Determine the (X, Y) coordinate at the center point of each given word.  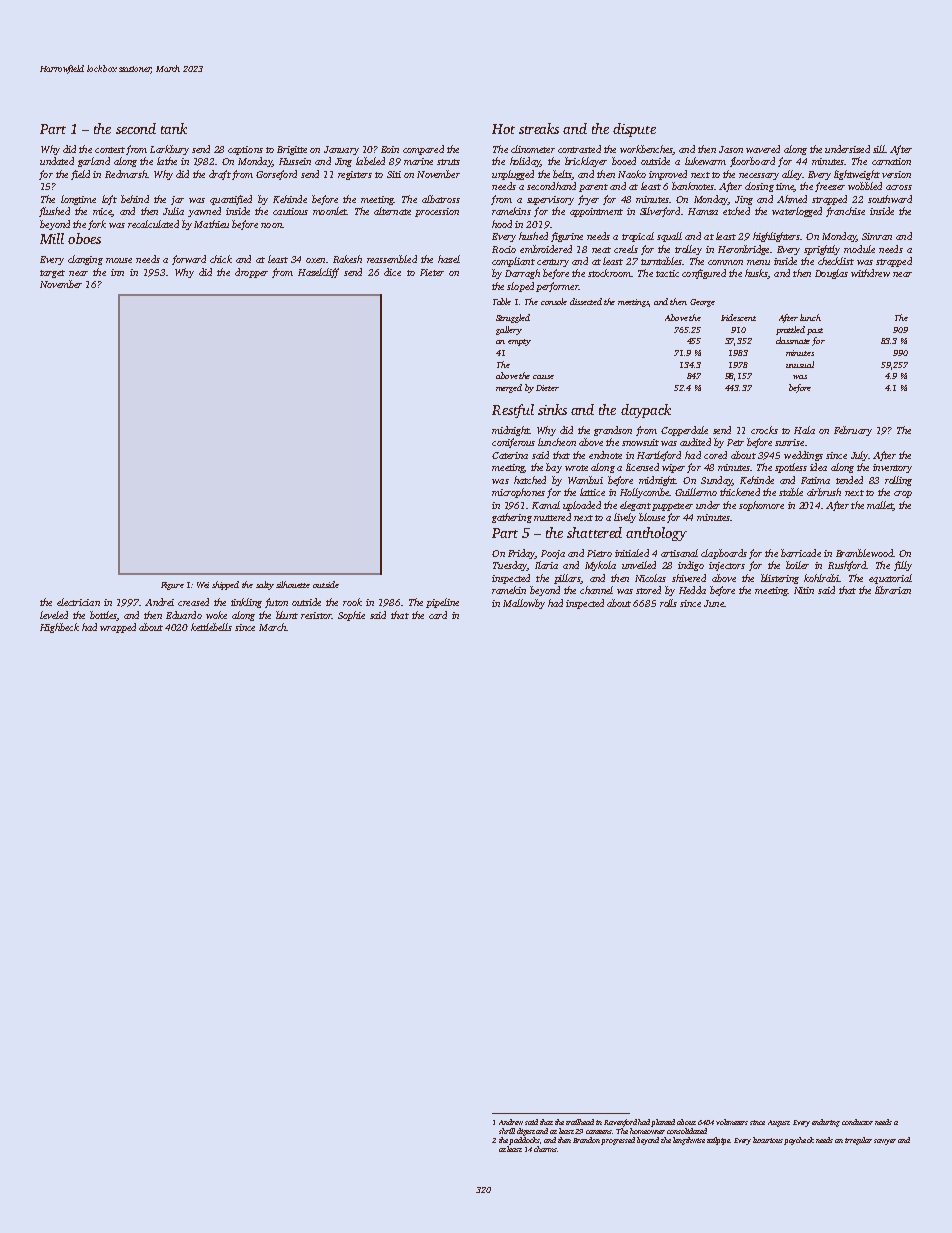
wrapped (118, 628)
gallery (509, 330)
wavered (763, 149)
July (859, 456)
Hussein (295, 161)
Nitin (804, 590)
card (438, 615)
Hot (503, 129)
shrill (507, 1131)
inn (117, 272)
